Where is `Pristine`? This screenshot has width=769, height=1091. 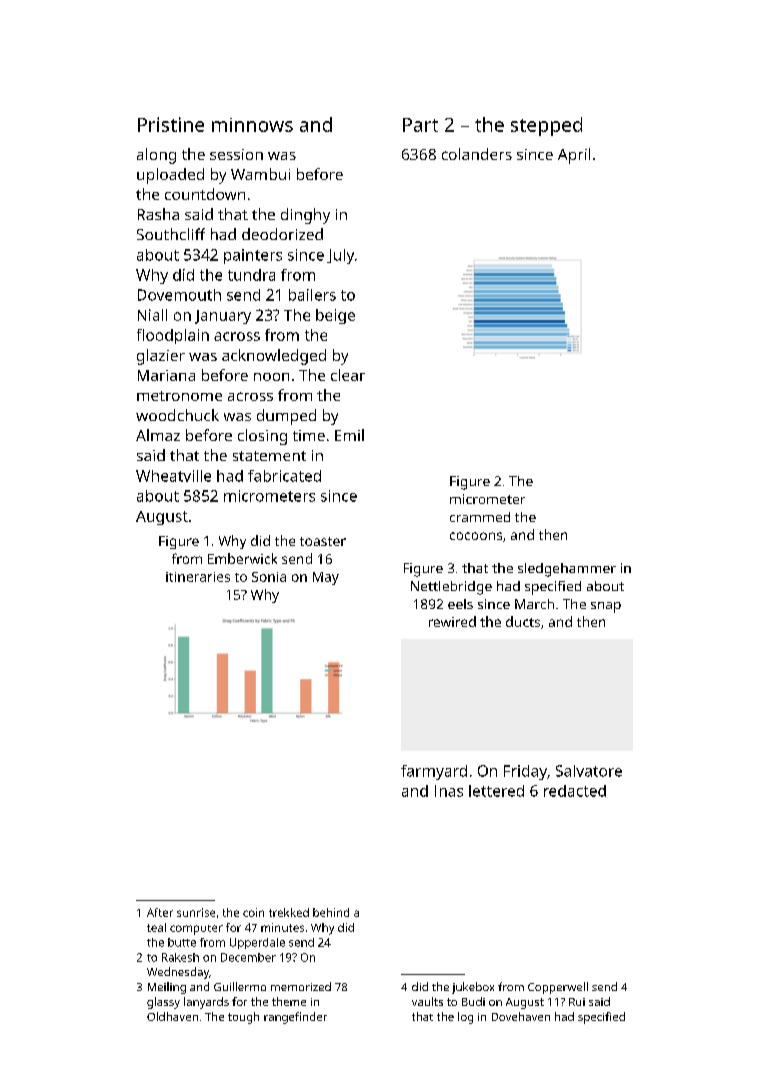 Pristine is located at coordinates (171, 124).
